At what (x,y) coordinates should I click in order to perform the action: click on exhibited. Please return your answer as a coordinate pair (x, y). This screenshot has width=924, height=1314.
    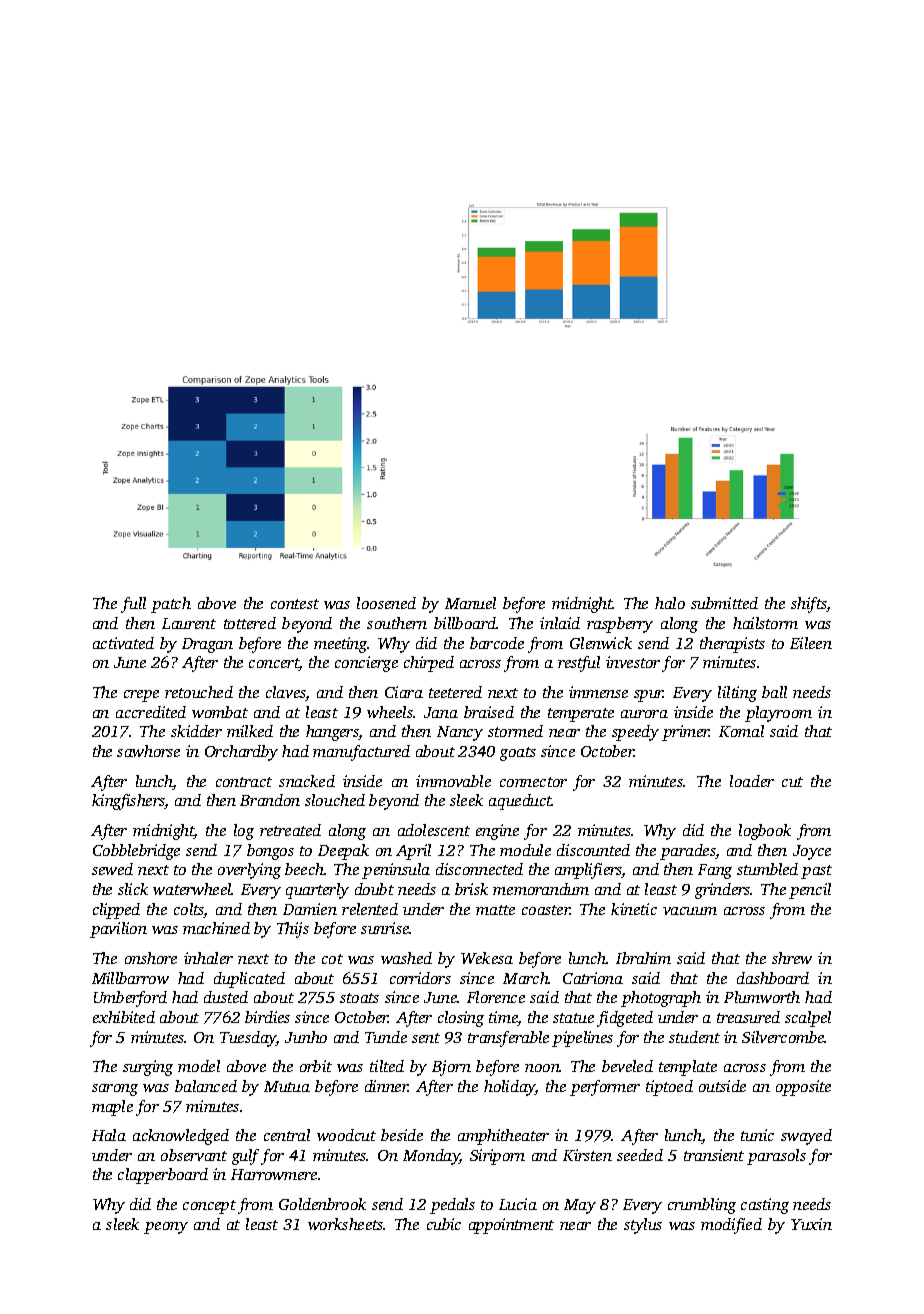
    Looking at the image, I should click on (124, 1017).
